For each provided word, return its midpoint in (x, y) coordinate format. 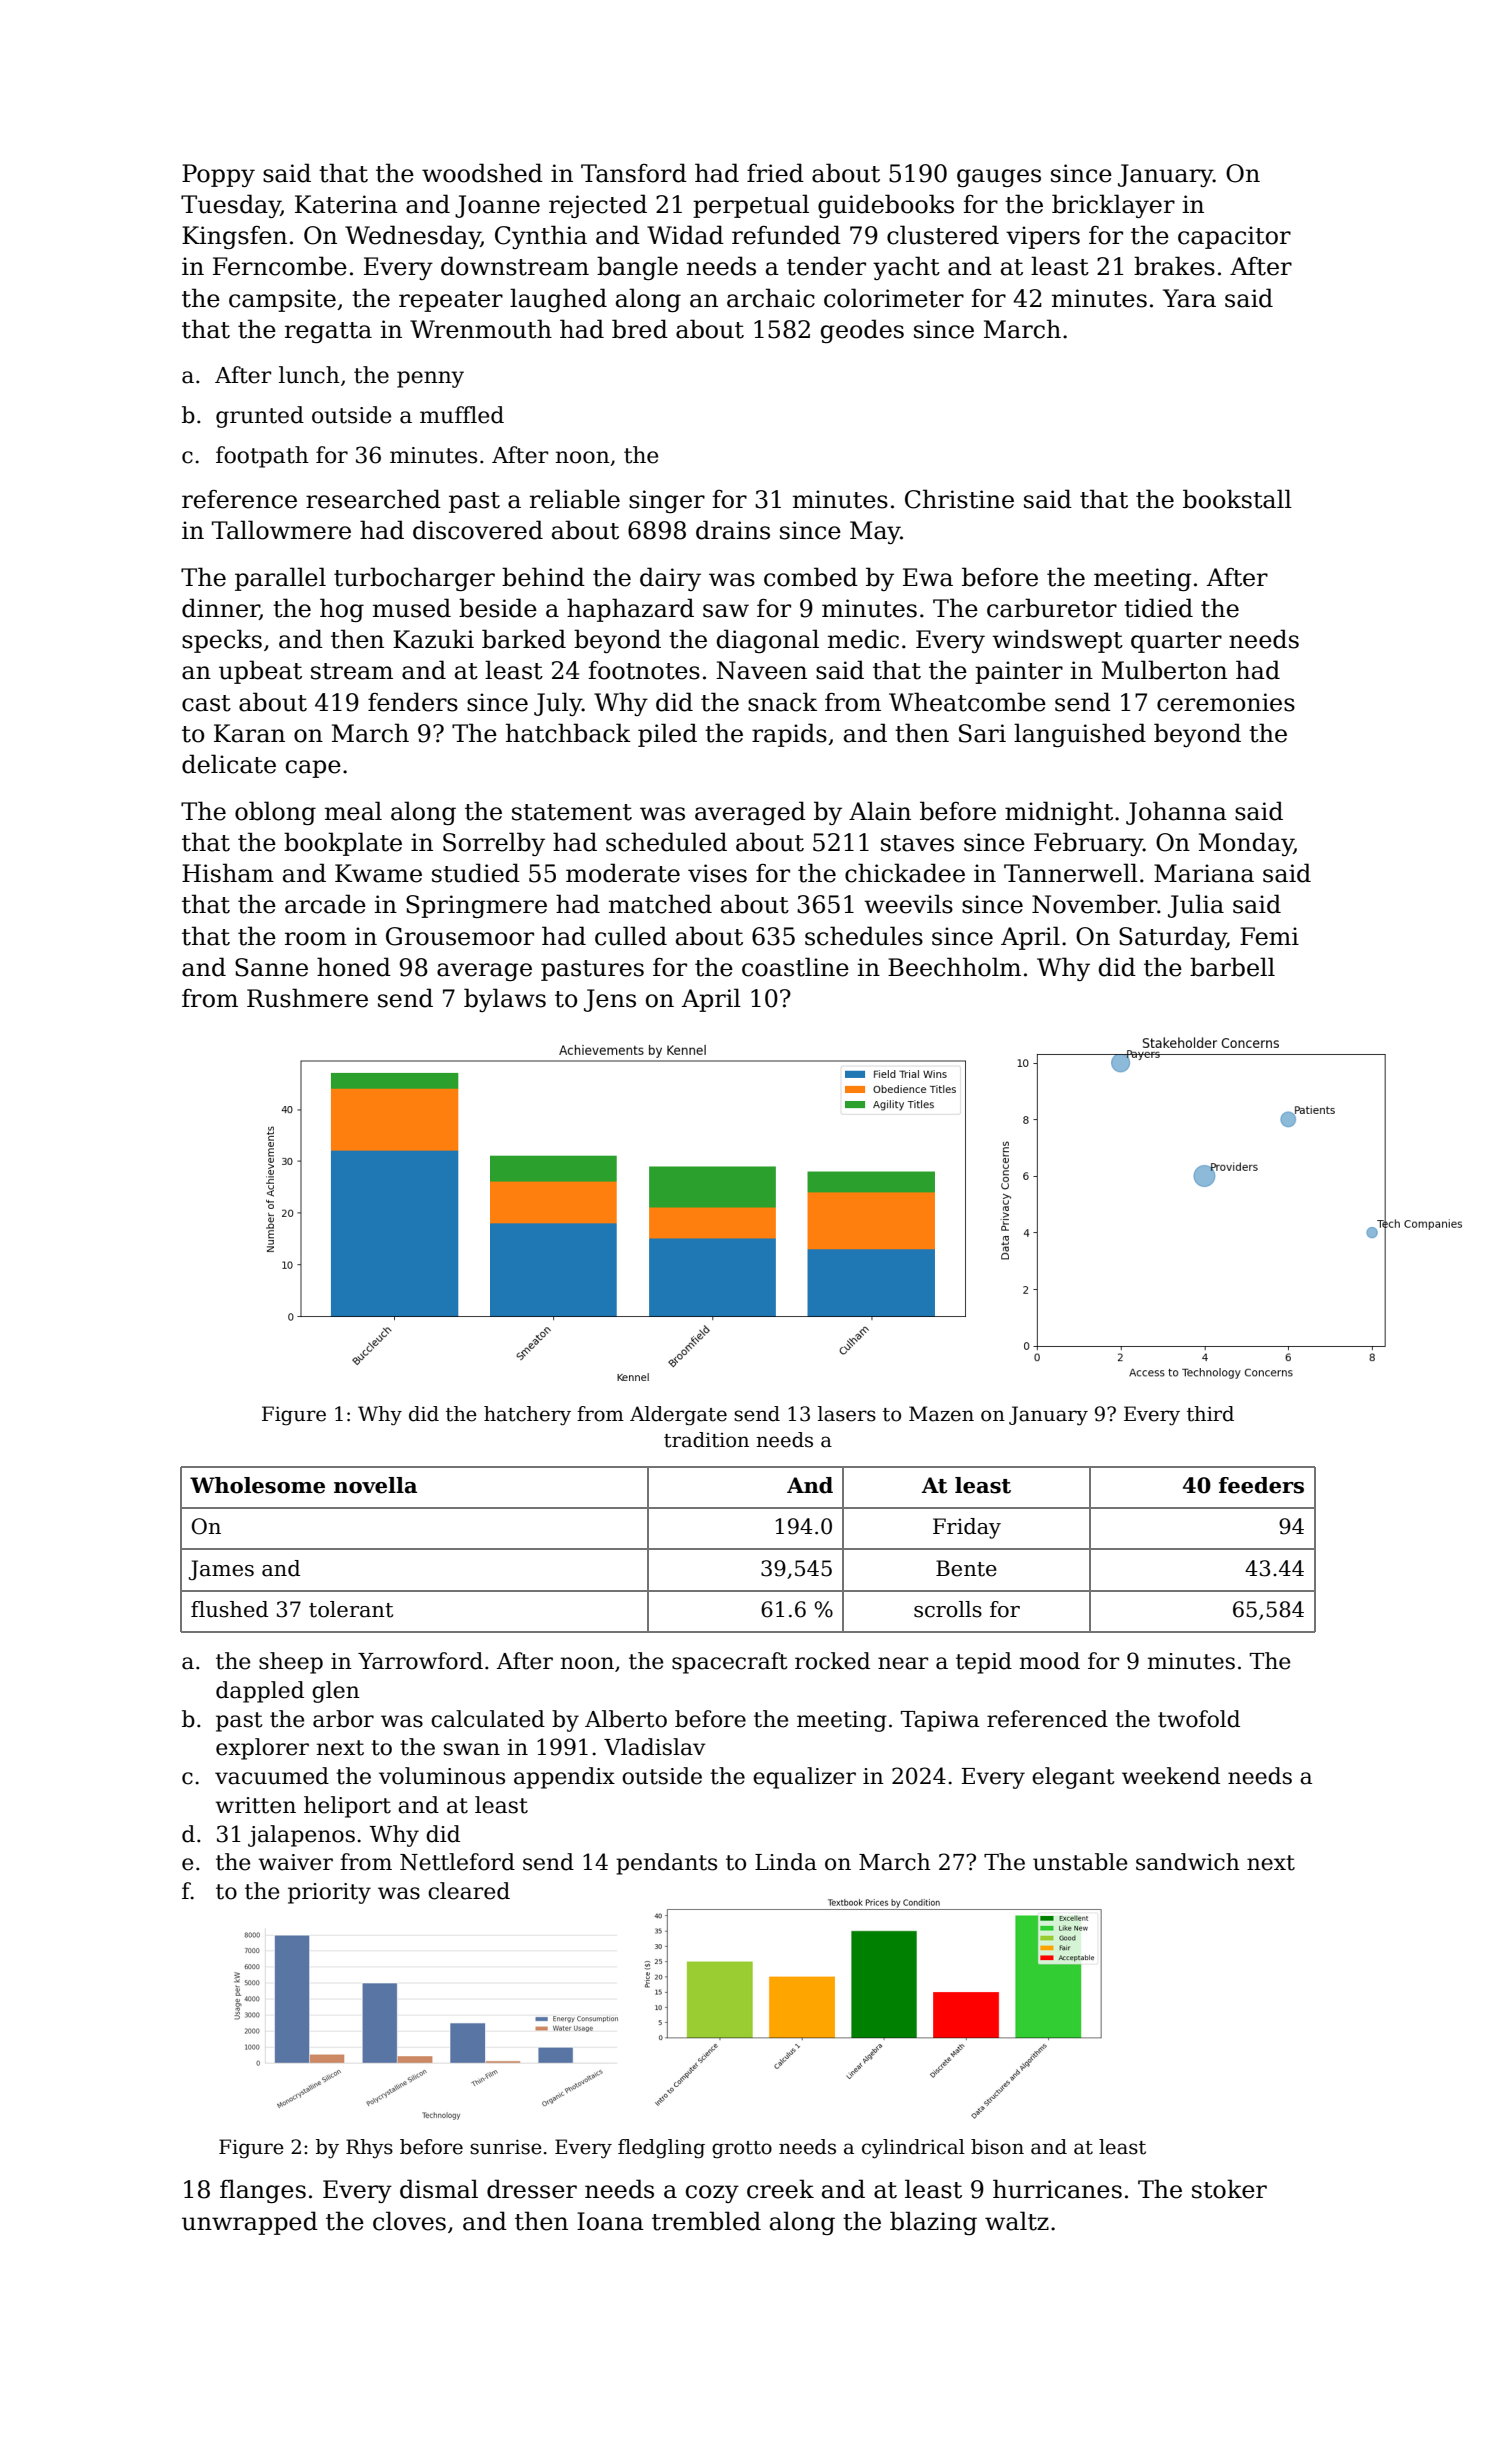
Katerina (346, 204)
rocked (832, 1661)
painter (1019, 672)
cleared (469, 1891)
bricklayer (1113, 206)
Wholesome (257, 1485)
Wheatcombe (967, 702)
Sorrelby (494, 844)
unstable (1080, 1862)
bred (640, 329)
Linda (786, 1862)
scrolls (948, 1609)
